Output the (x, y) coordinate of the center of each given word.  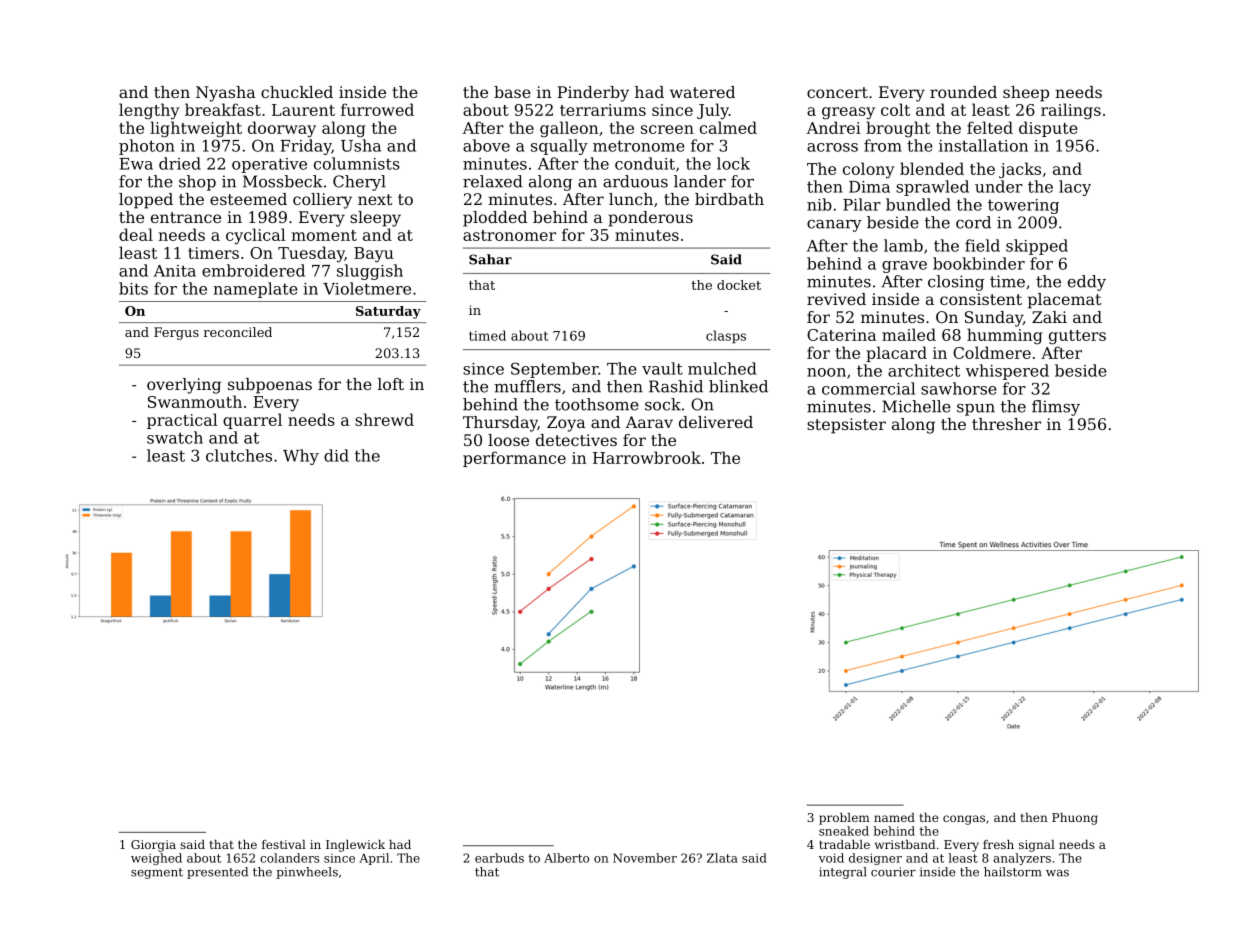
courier (893, 872)
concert (837, 92)
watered (702, 92)
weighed (156, 859)
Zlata (722, 858)
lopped (146, 201)
